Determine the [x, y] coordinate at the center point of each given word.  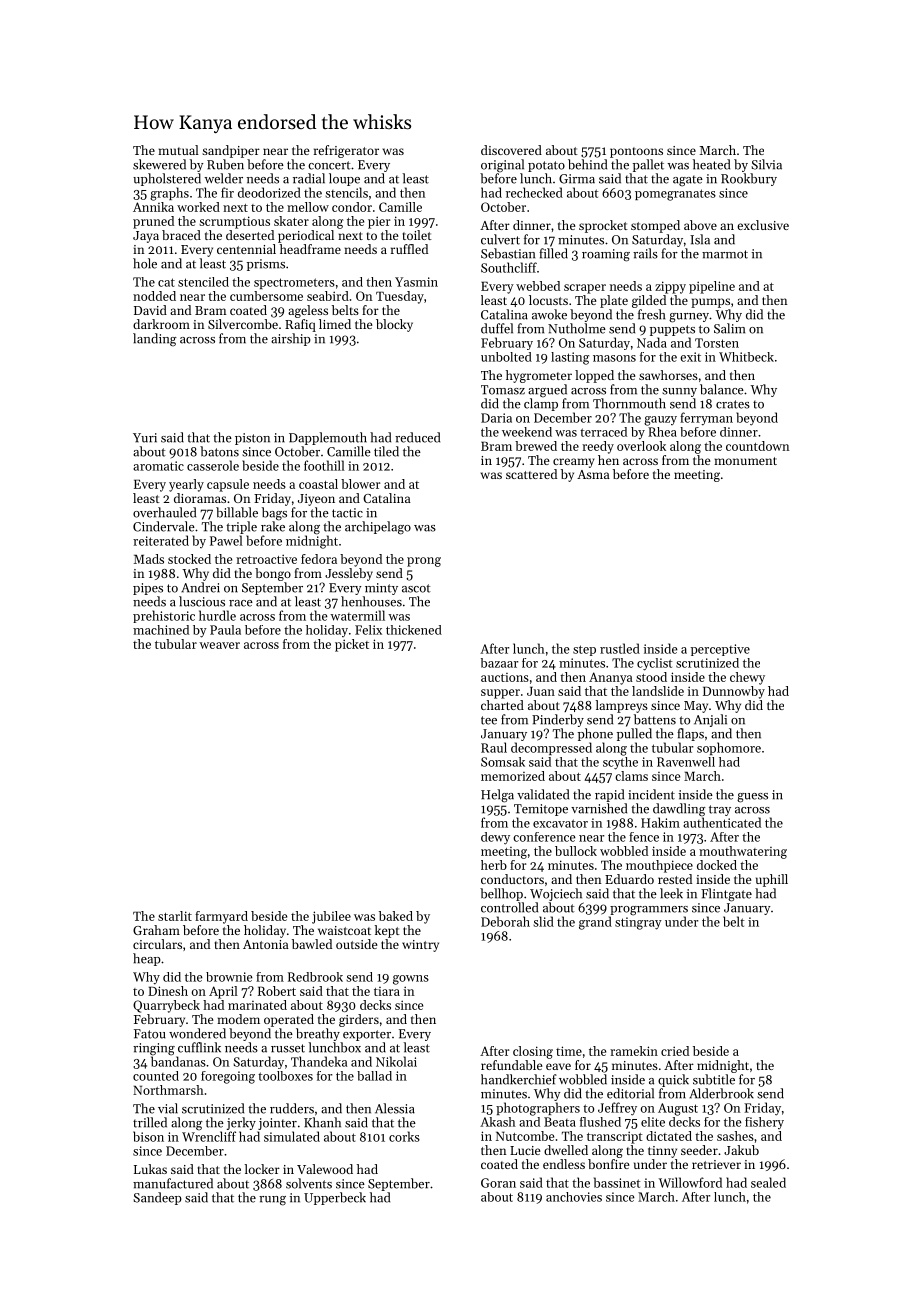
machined [161, 630]
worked [198, 207]
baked [396, 916]
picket [352, 645]
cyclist [655, 664]
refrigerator [346, 151]
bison [148, 1136]
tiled [386, 451]
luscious [202, 601]
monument [745, 461]
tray [720, 810]
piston [252, 439]
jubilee [331, 917]
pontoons [636, 152]
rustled [620, 648]
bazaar [499, 663]
